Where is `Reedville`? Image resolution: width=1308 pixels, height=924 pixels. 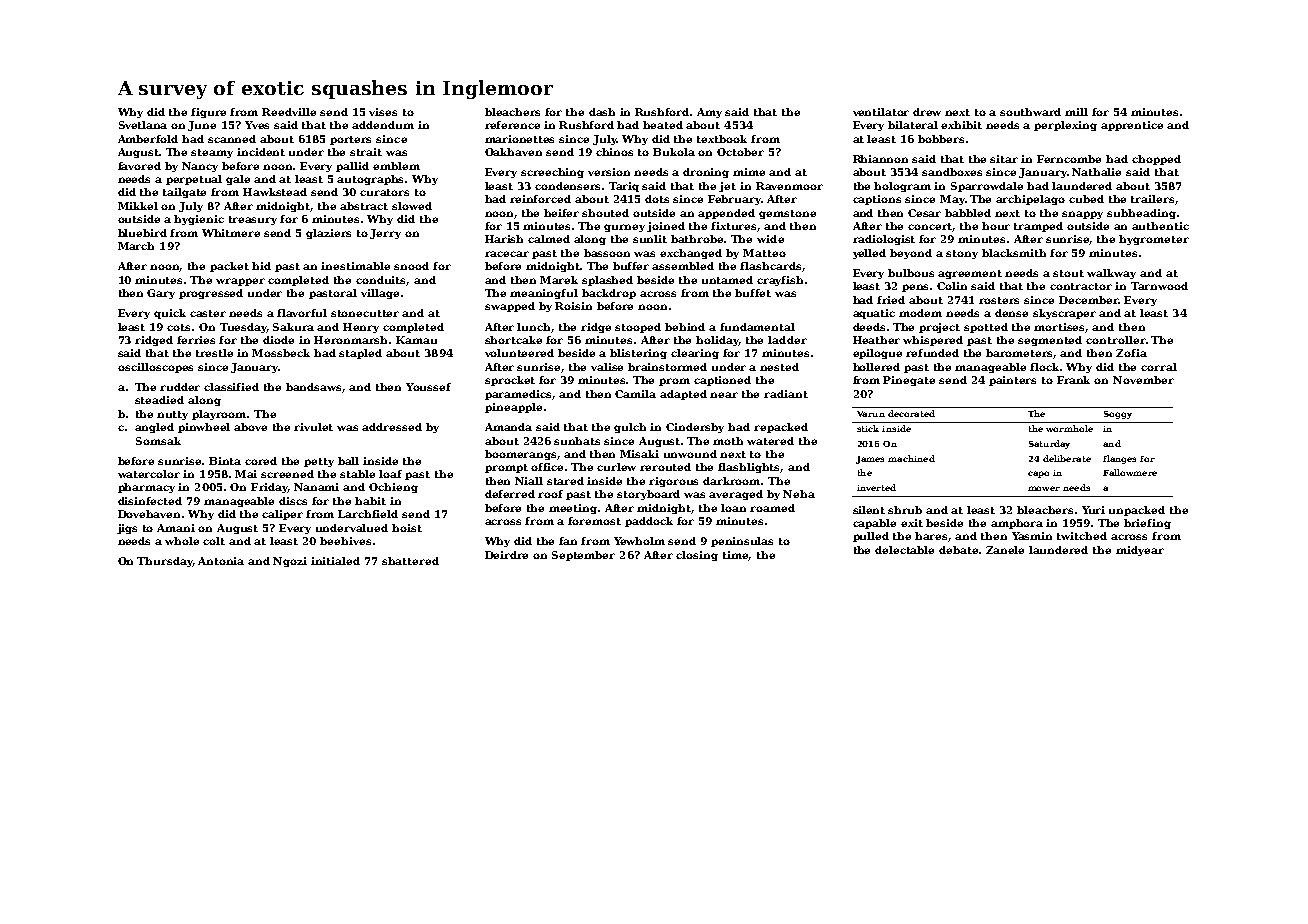 Reedville is located at coordinates (289, 112).
